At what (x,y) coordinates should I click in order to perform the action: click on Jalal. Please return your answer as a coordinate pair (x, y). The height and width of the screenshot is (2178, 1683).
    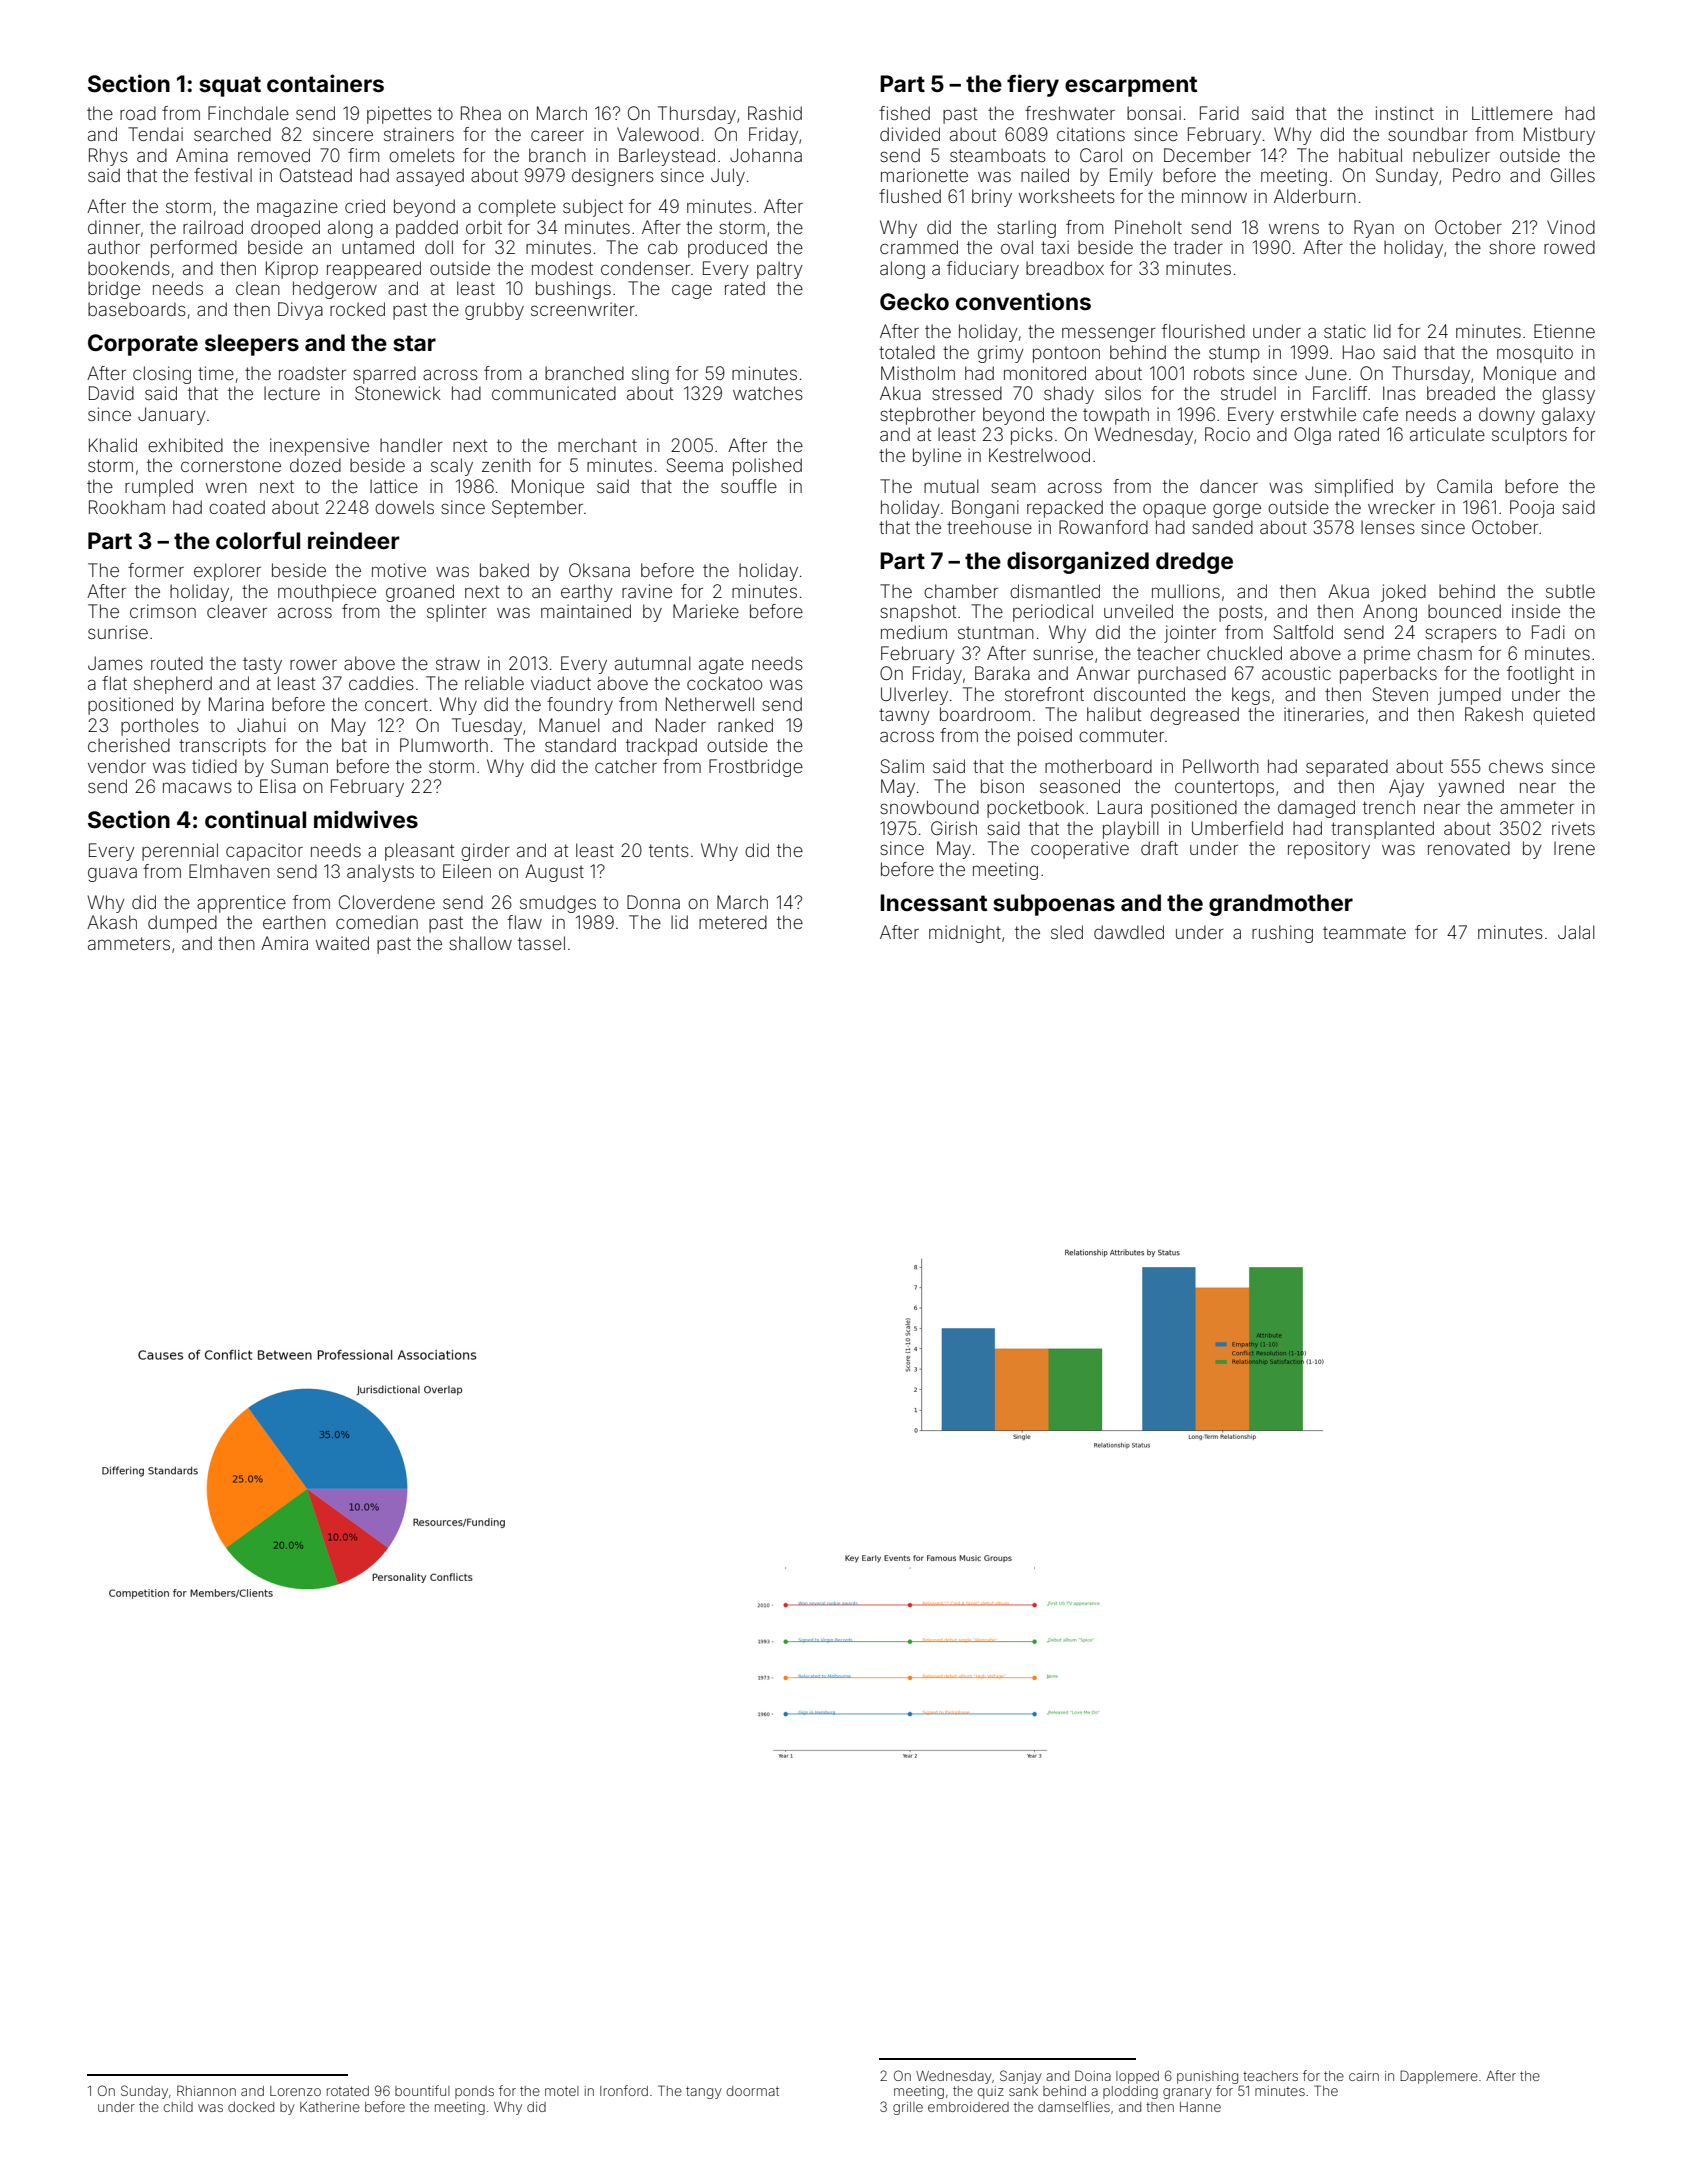
    Looking at the image, I should click on (1576, 932).
